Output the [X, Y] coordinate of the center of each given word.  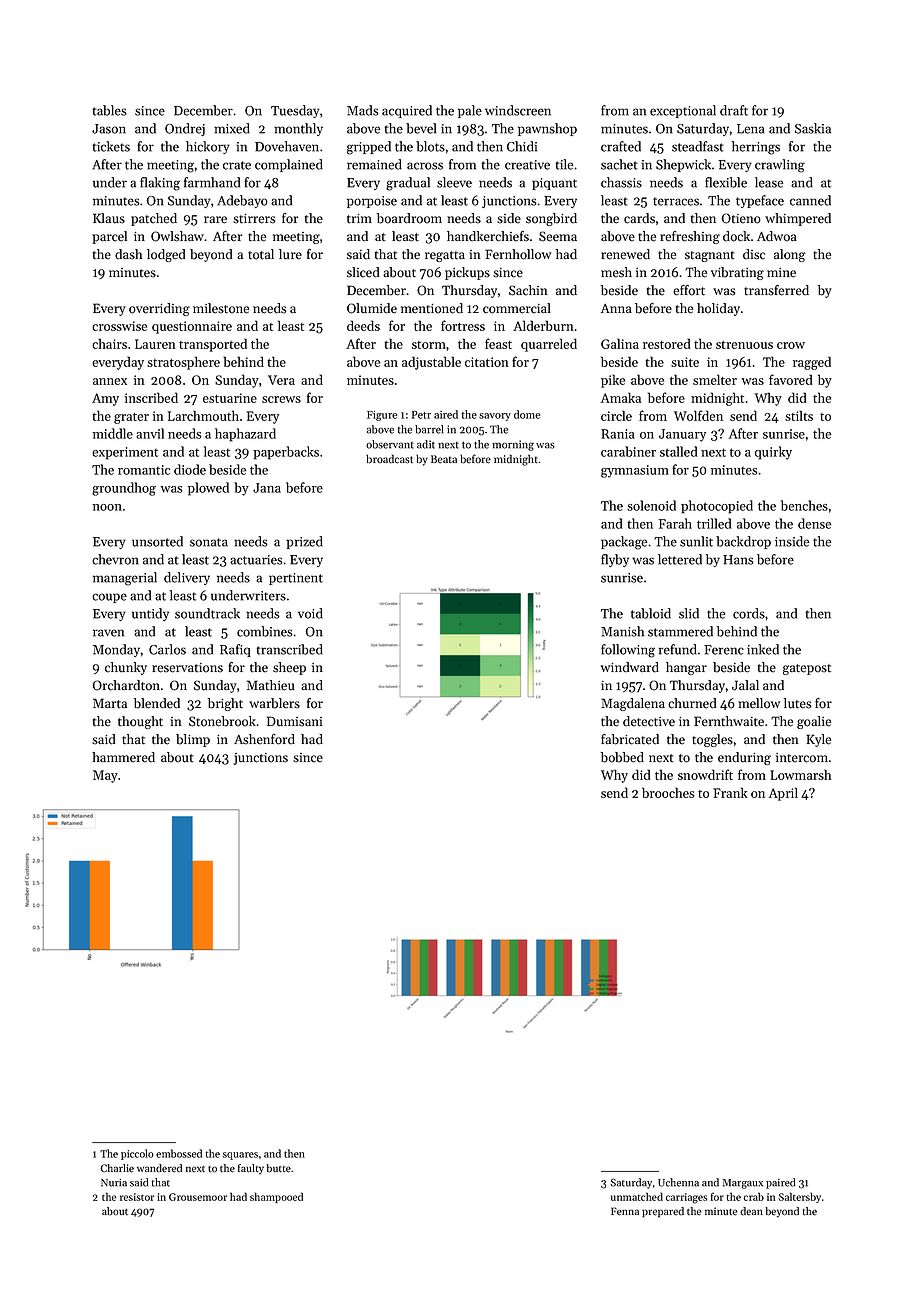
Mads [363, 110]
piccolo [137, 1154]
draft [734, 110]
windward [630, 667]
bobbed [622, 757]
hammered [123, 757]
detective [649, 721]
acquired [407, 111]
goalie [814, 722]
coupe [109, 598]
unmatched [637, 1196]
